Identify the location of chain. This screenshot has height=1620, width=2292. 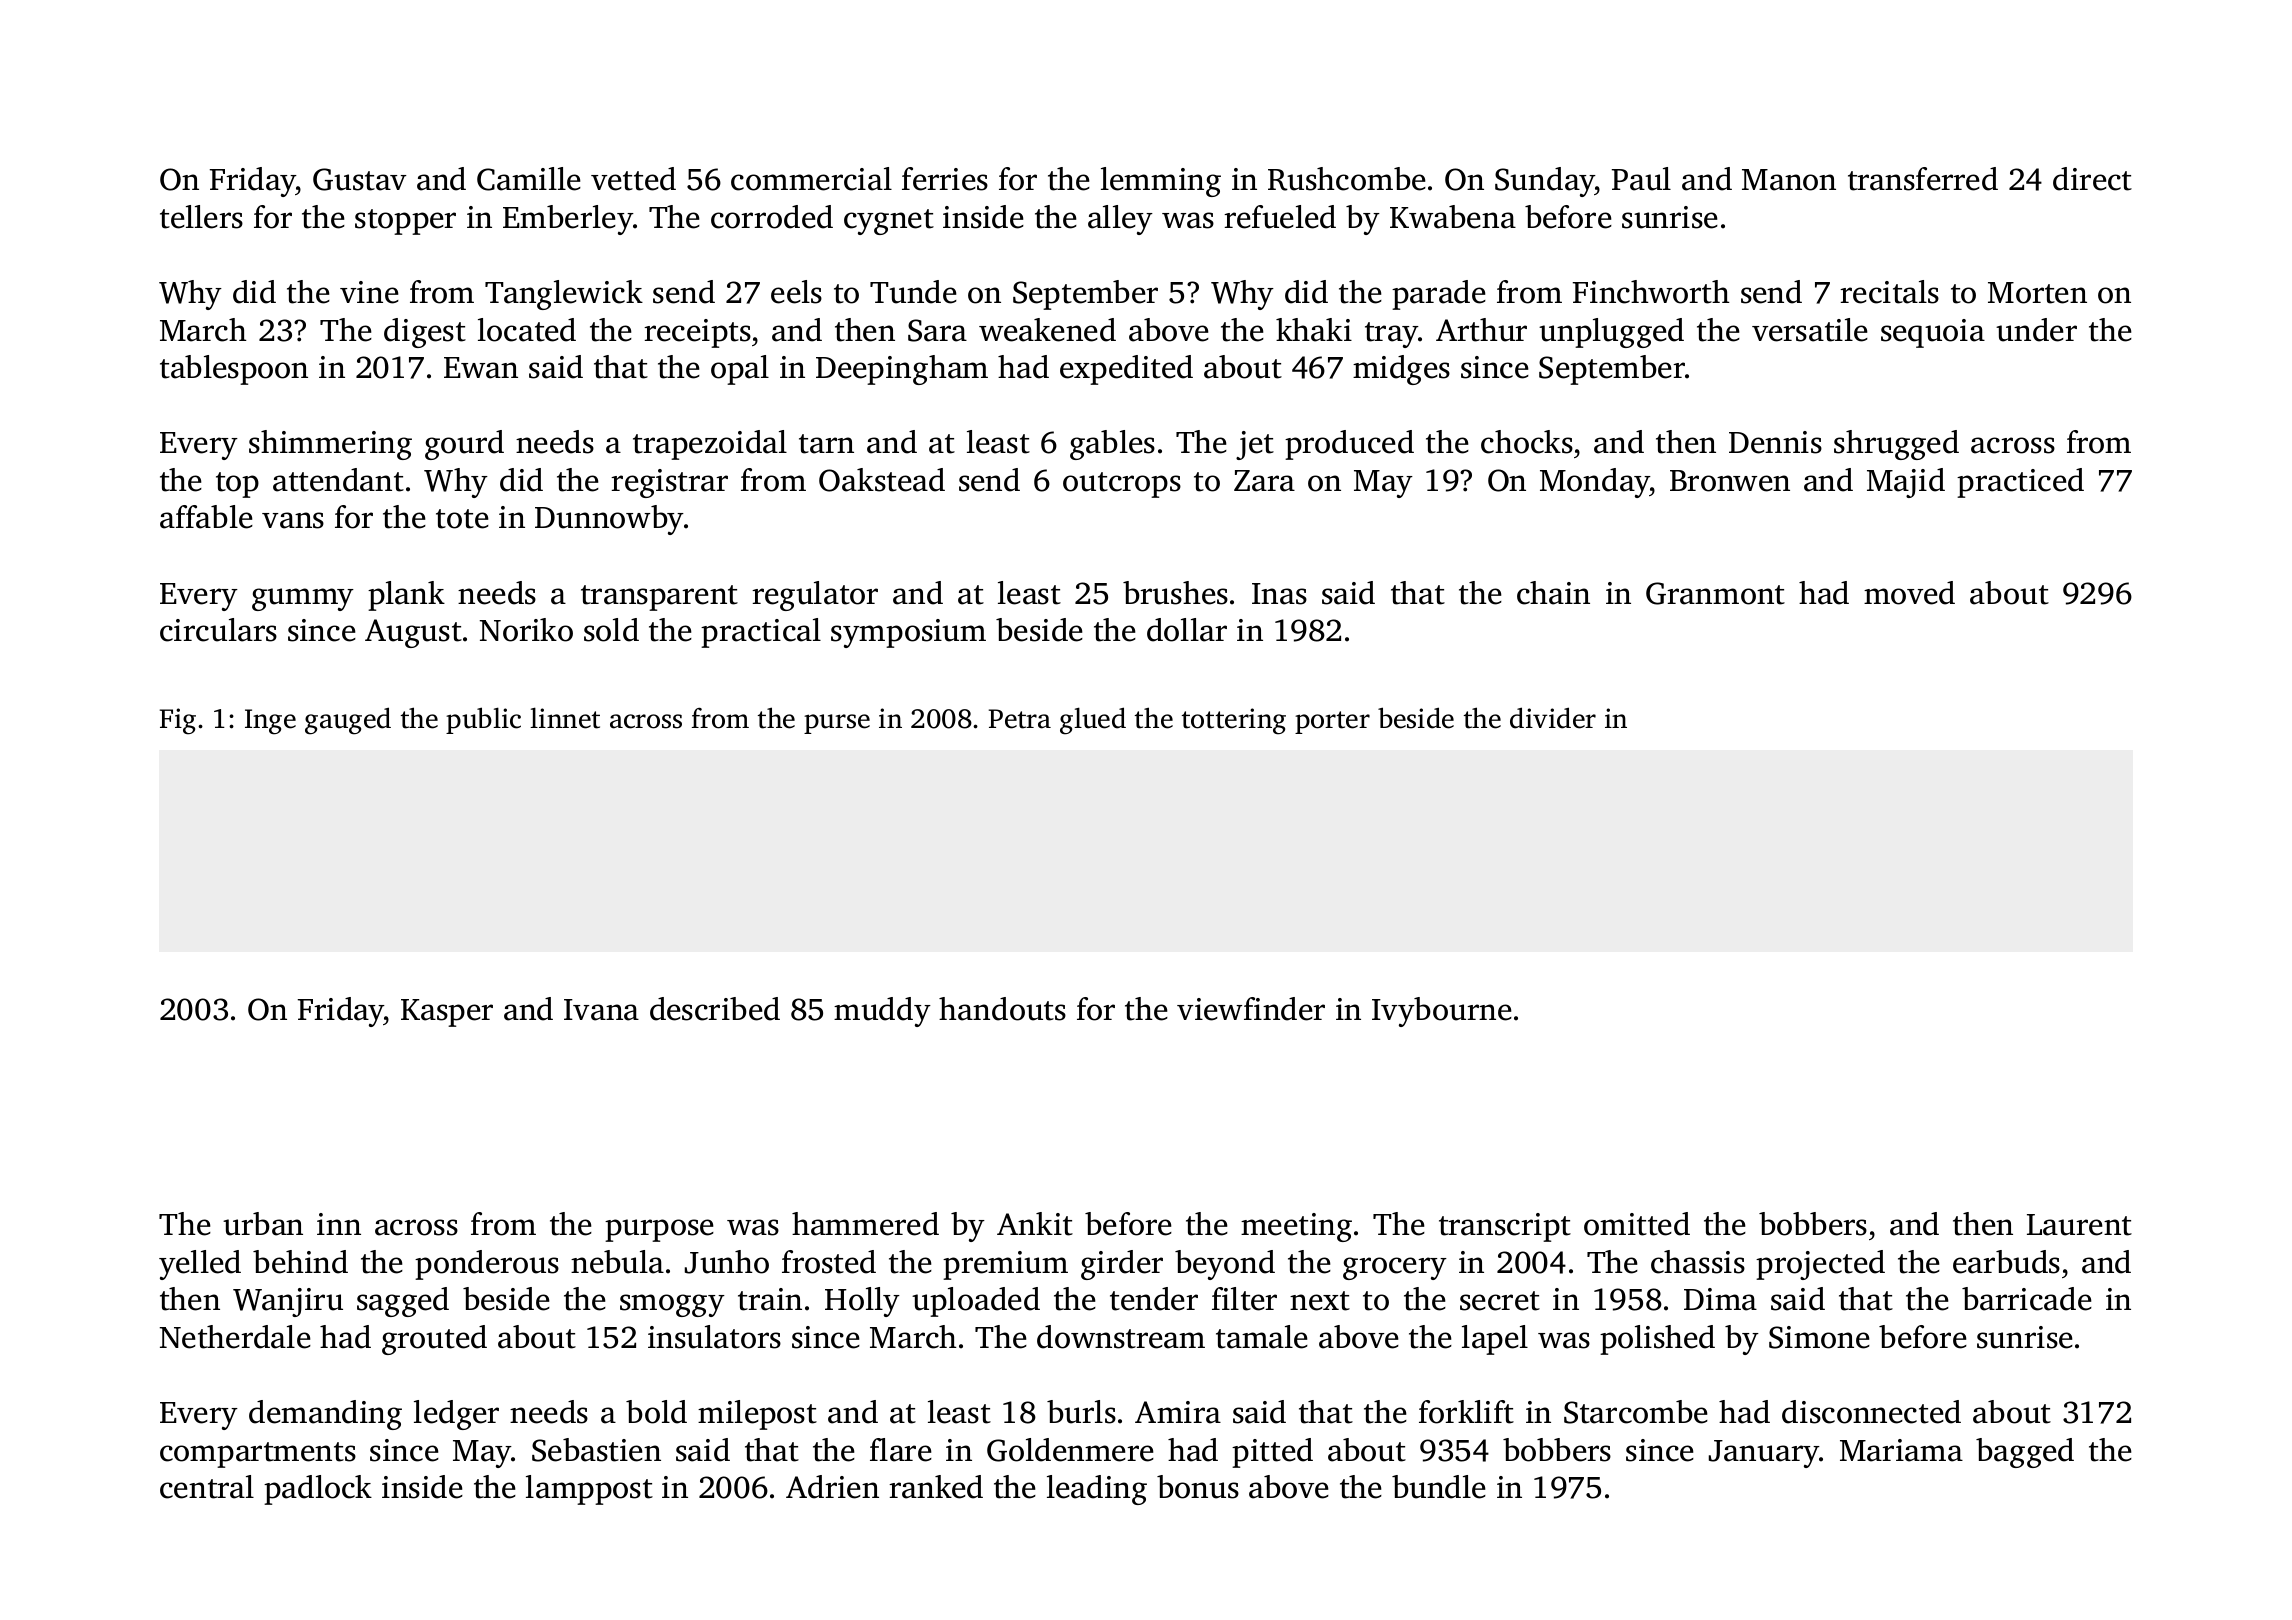
(1553, 593).
